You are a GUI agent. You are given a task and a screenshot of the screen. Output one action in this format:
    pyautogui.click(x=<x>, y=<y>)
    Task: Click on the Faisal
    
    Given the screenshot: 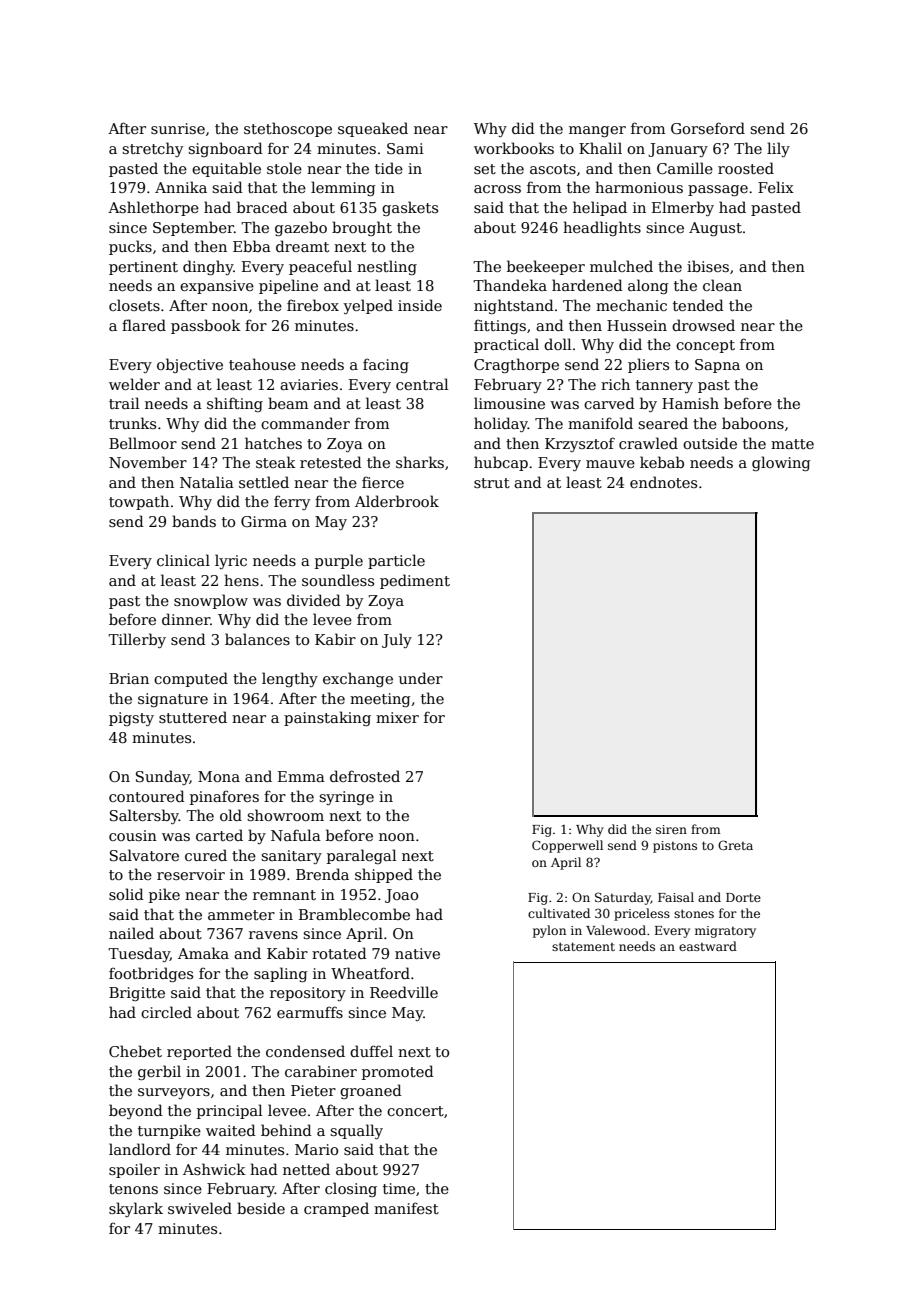 What is the action you would take?
    pyautogui.click(x=676, y=897)
